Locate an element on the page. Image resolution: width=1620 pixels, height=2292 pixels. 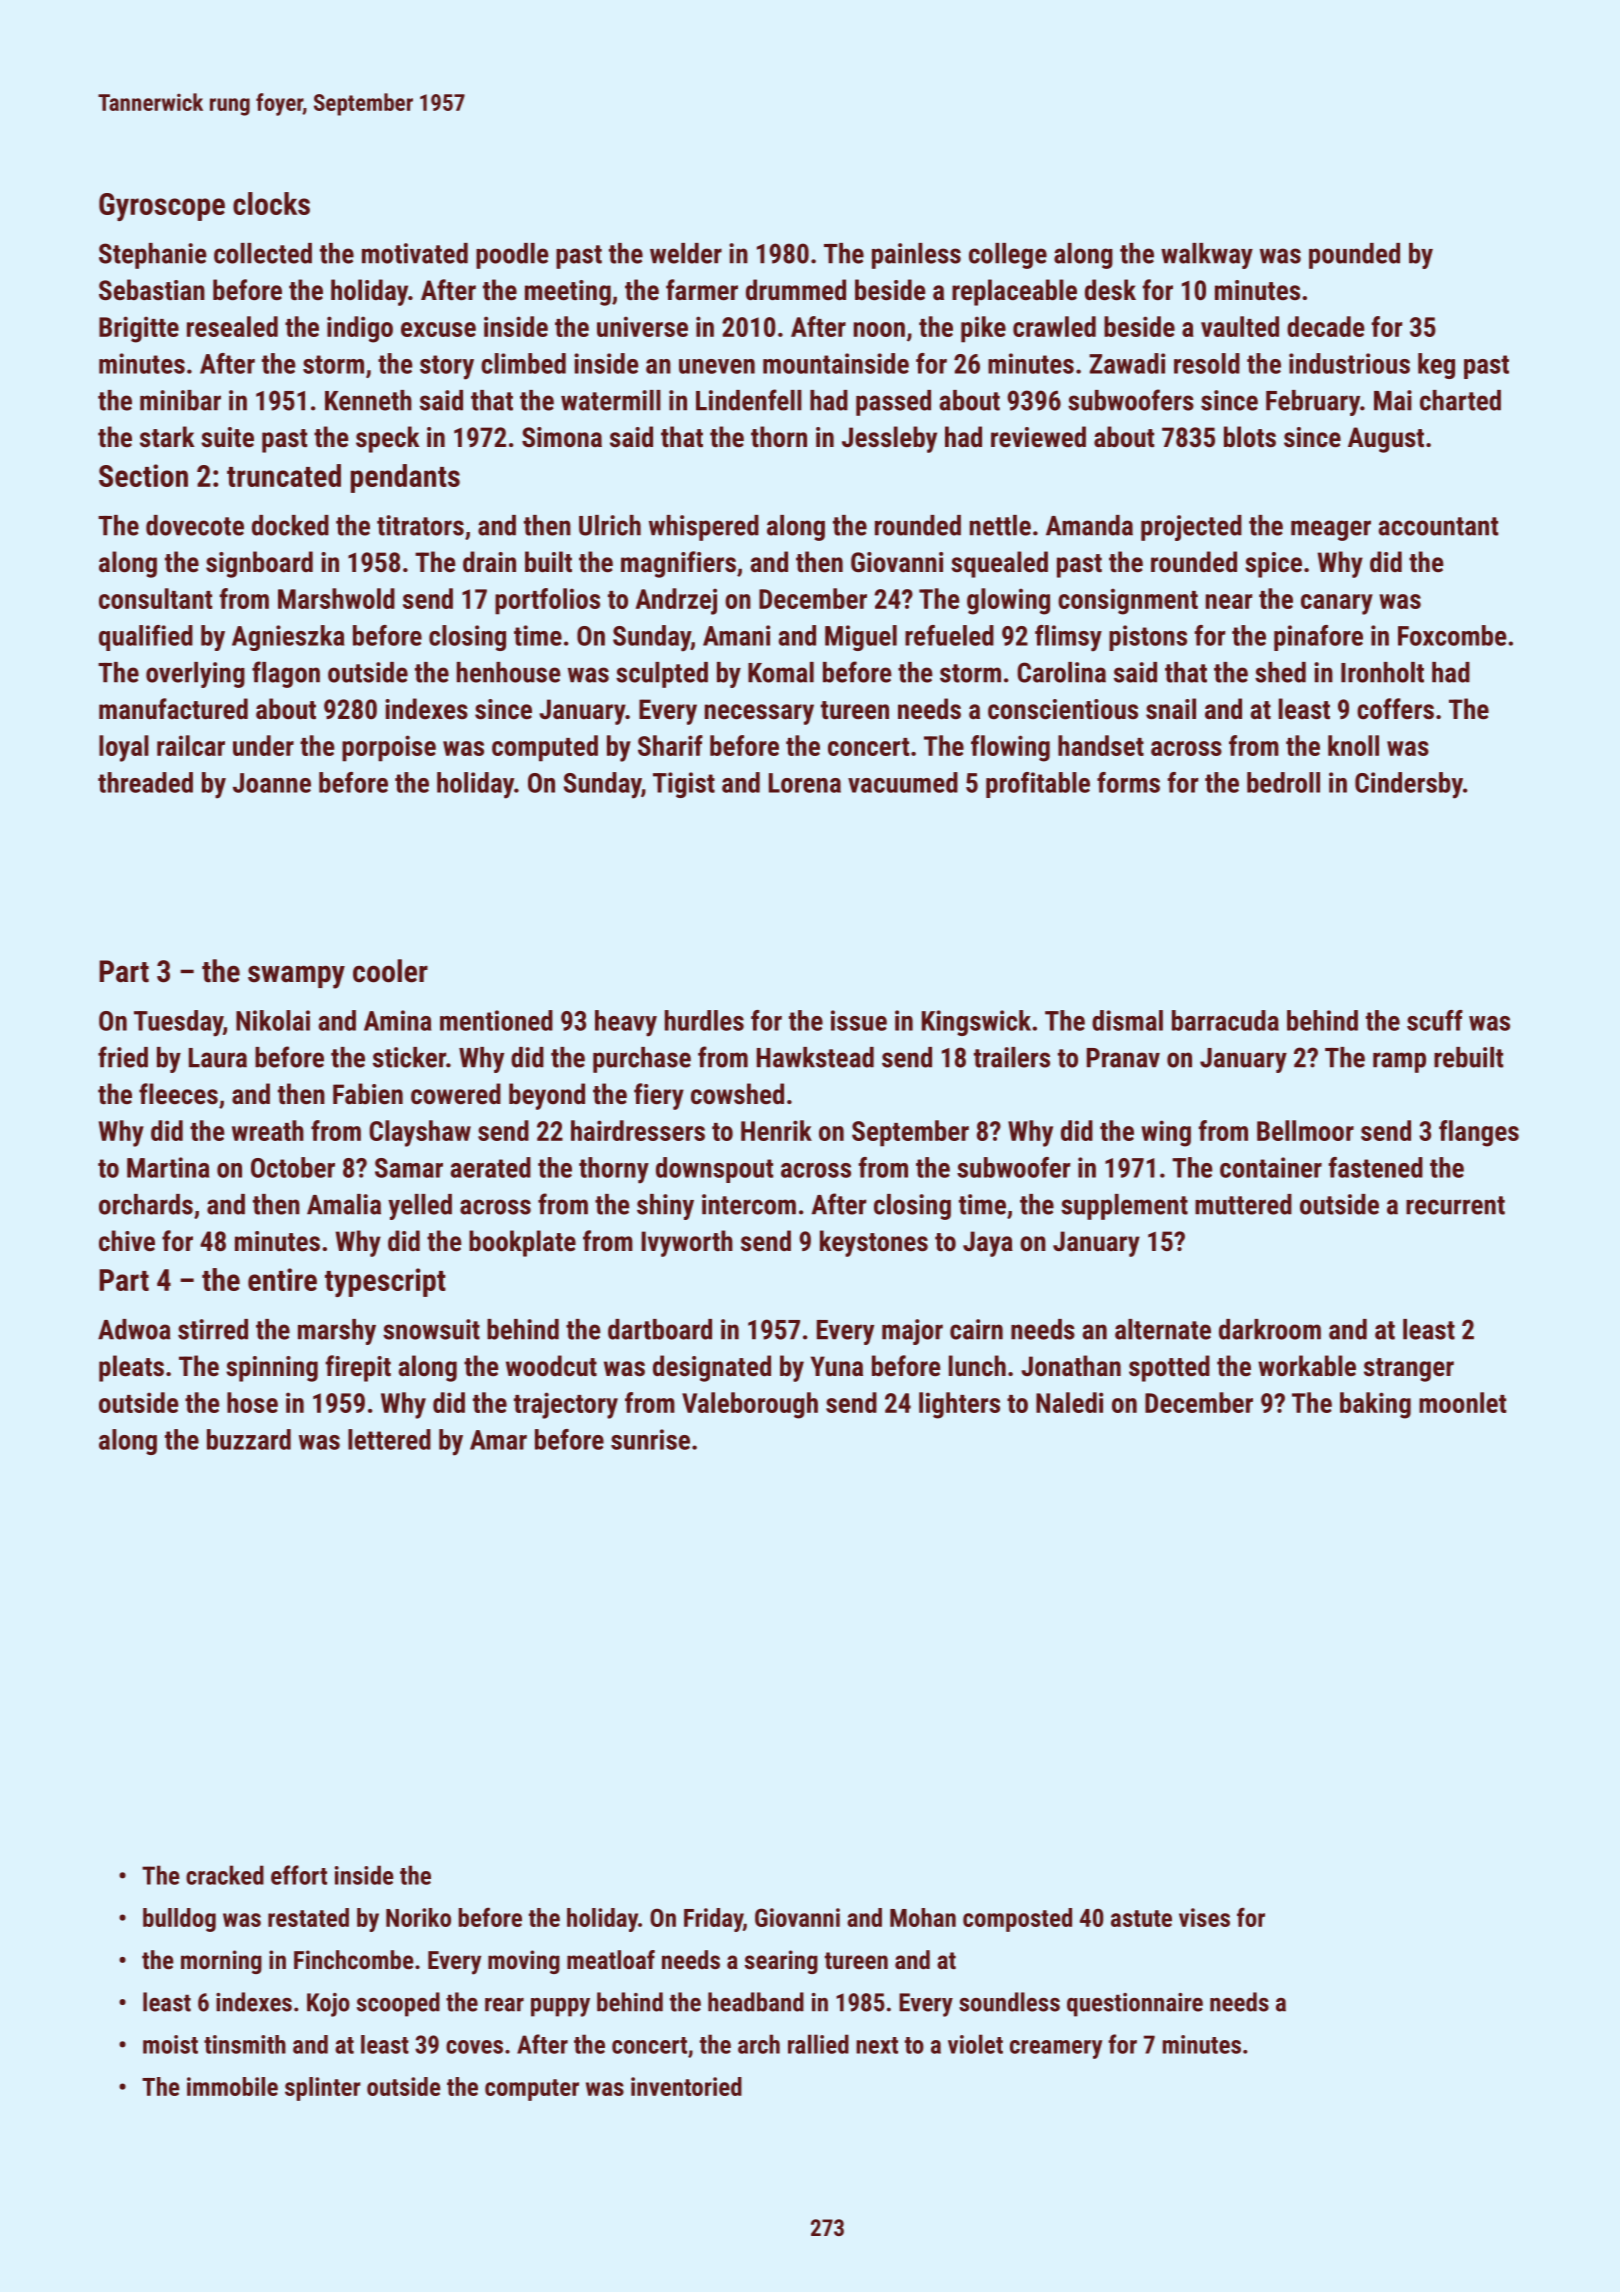
Tigist is located at coordinates (684, 785).
